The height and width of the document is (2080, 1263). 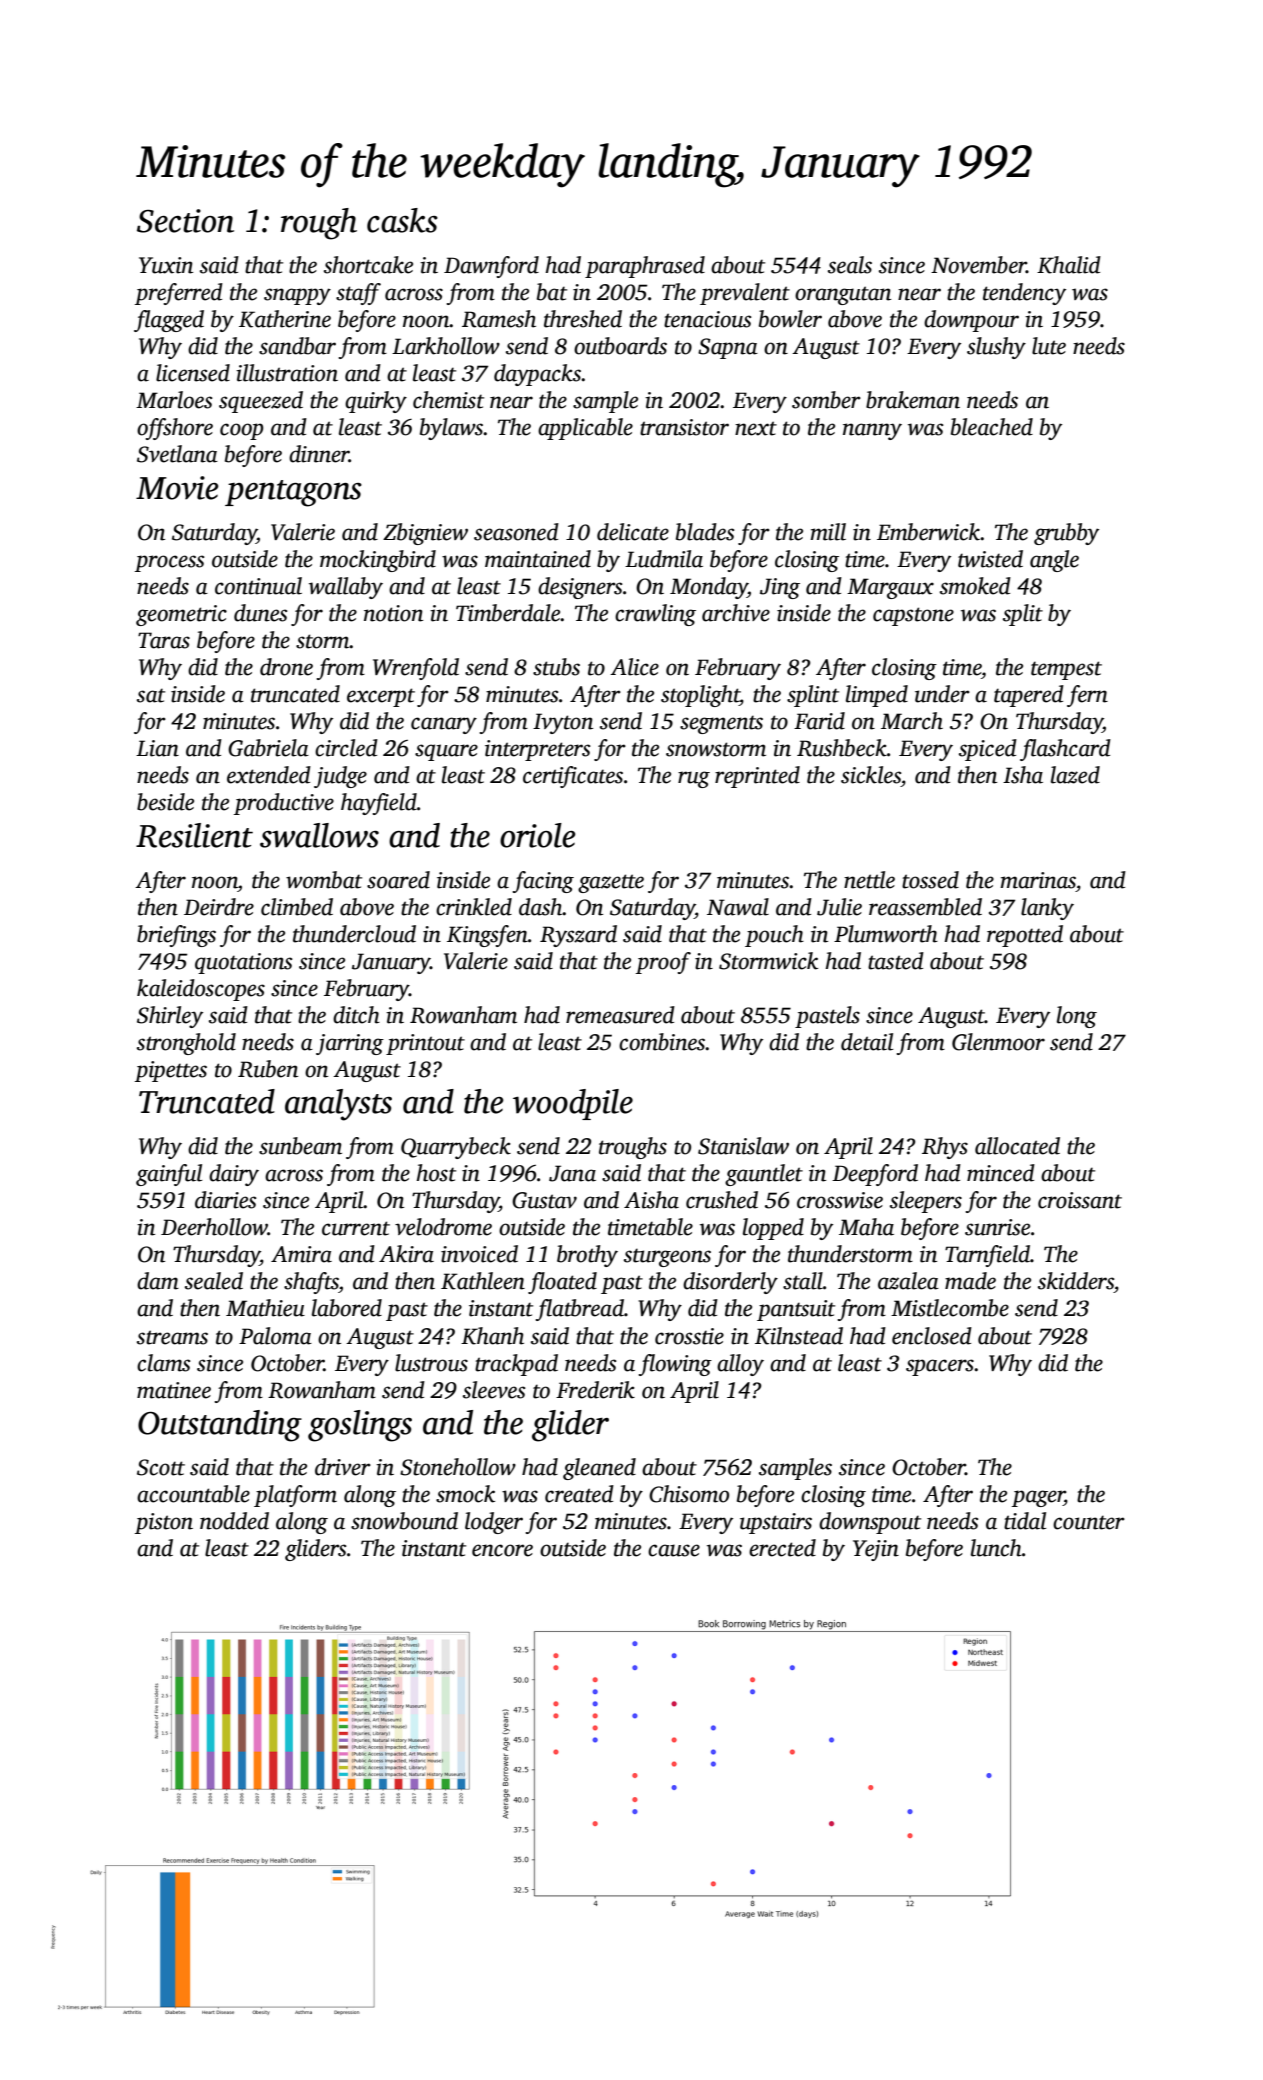 I want to click on grubby, so click(x=1066, y=534).
